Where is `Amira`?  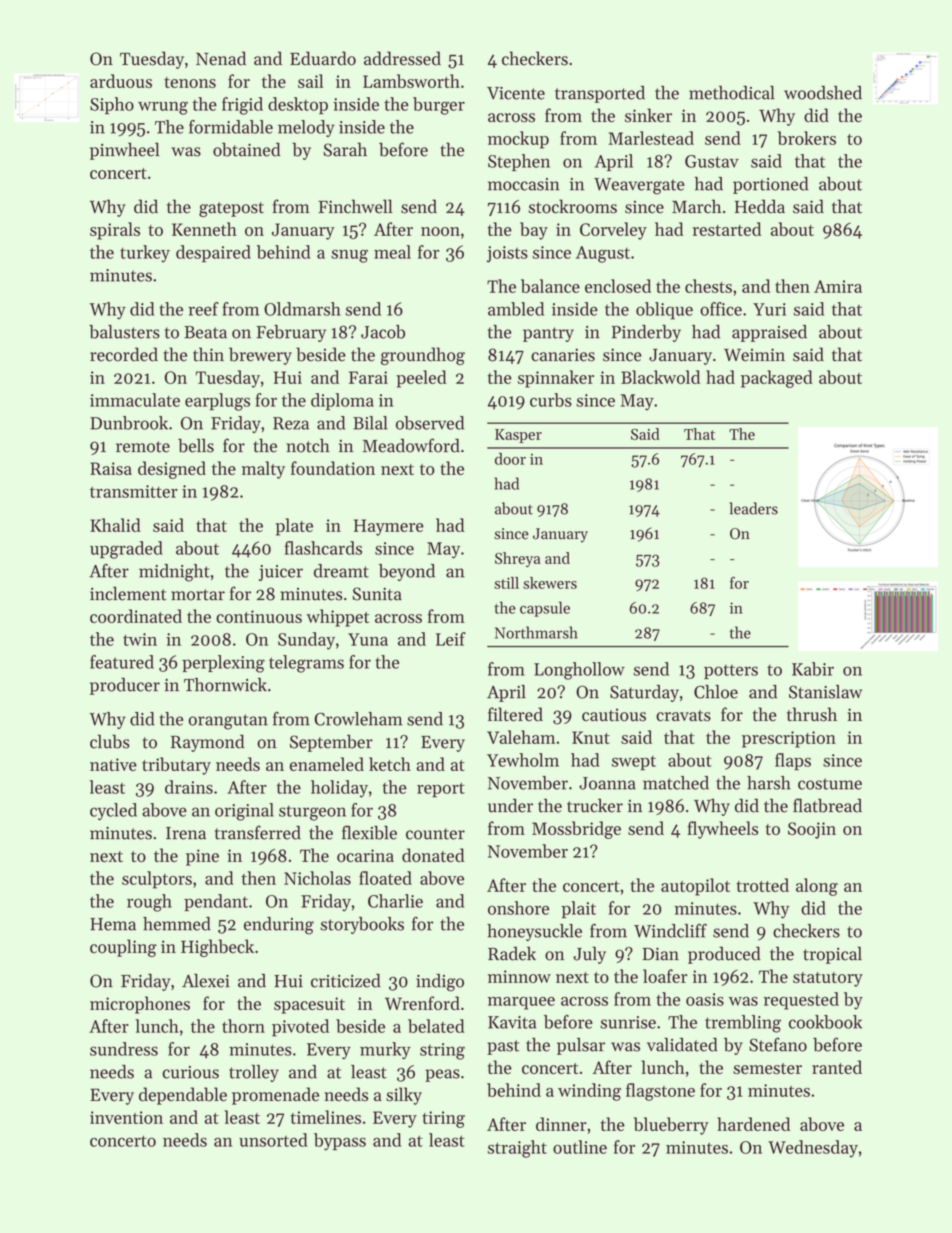 Amira is located at coordinates (838, 286).
